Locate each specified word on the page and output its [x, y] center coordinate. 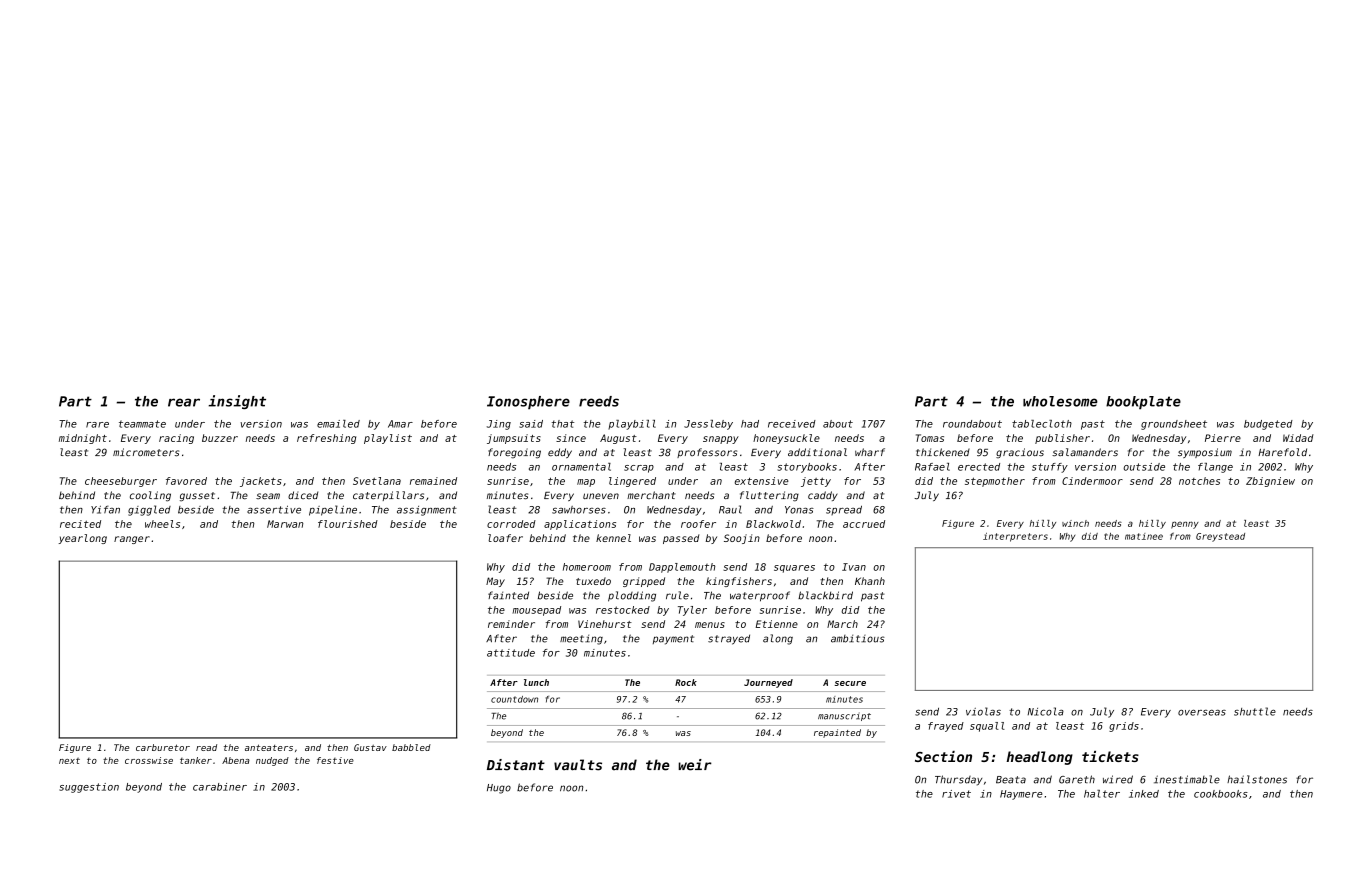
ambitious [858, 639]
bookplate [1143, 403]
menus [710, 625]
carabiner [220, 787]
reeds [599, 401]
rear [184, 402]
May [495, 582]
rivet [956, 794]
